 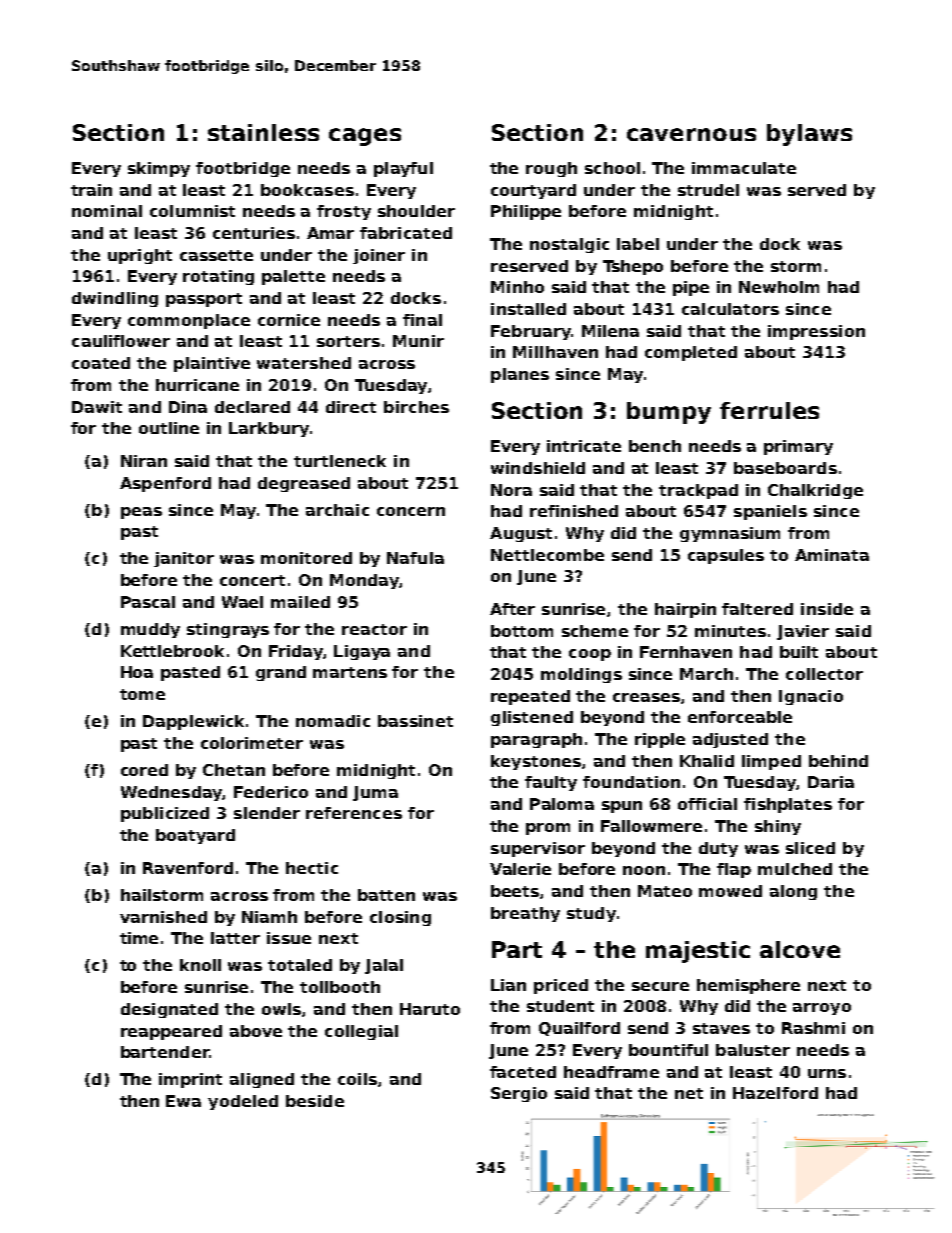 I want to click on stainless, so click(x=263, y=132).
